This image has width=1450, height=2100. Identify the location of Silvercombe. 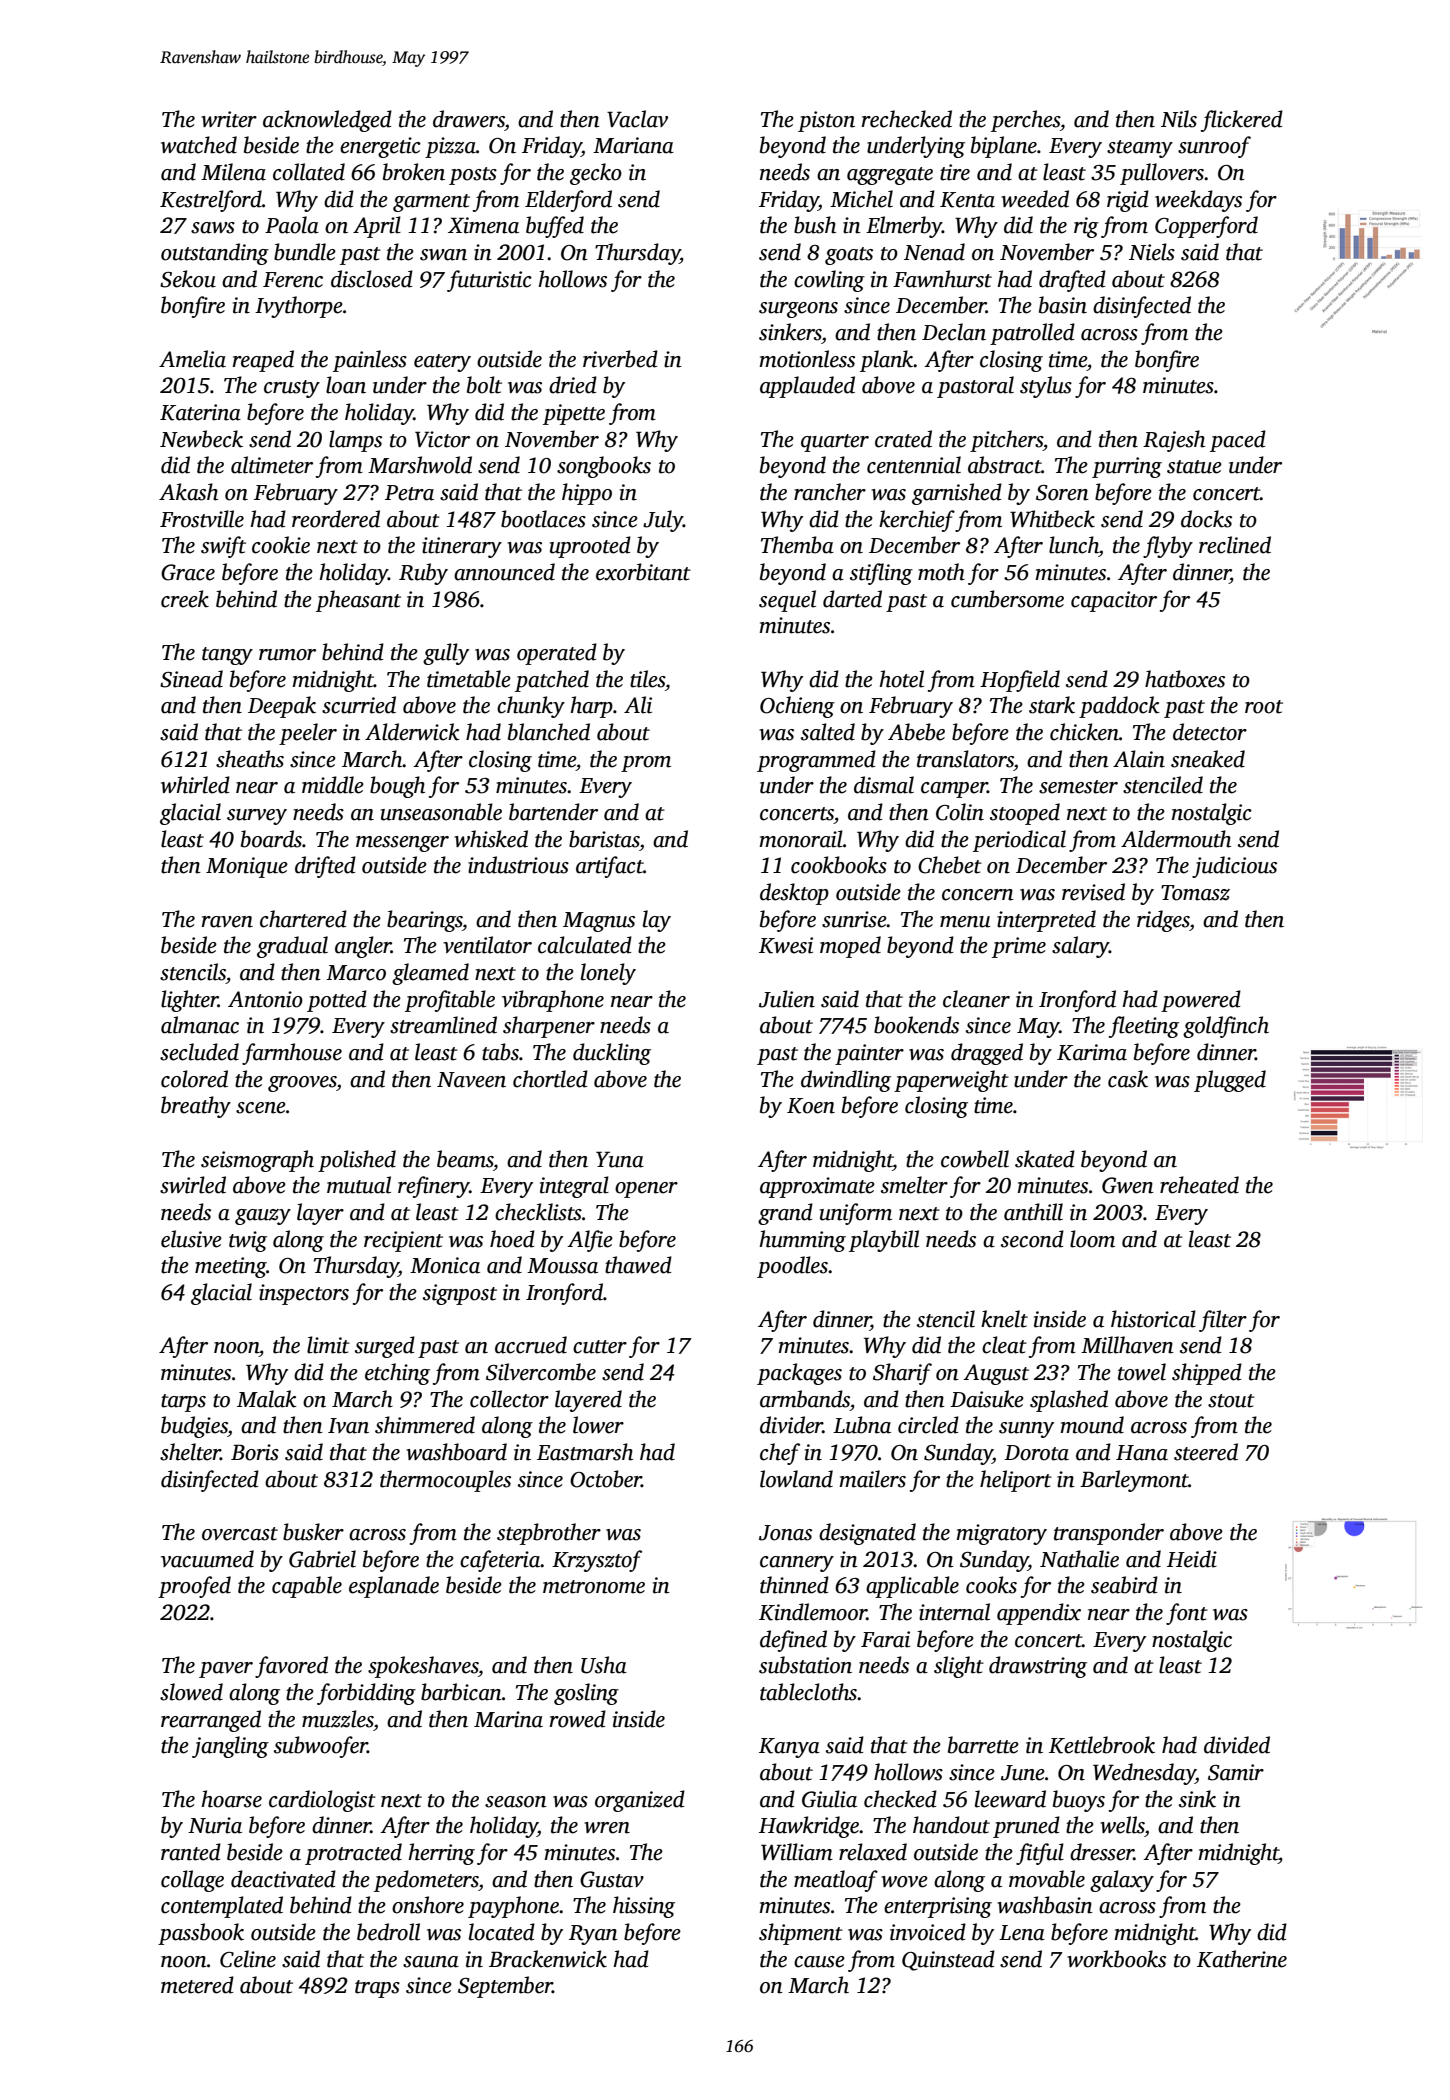
(541, 1372).
